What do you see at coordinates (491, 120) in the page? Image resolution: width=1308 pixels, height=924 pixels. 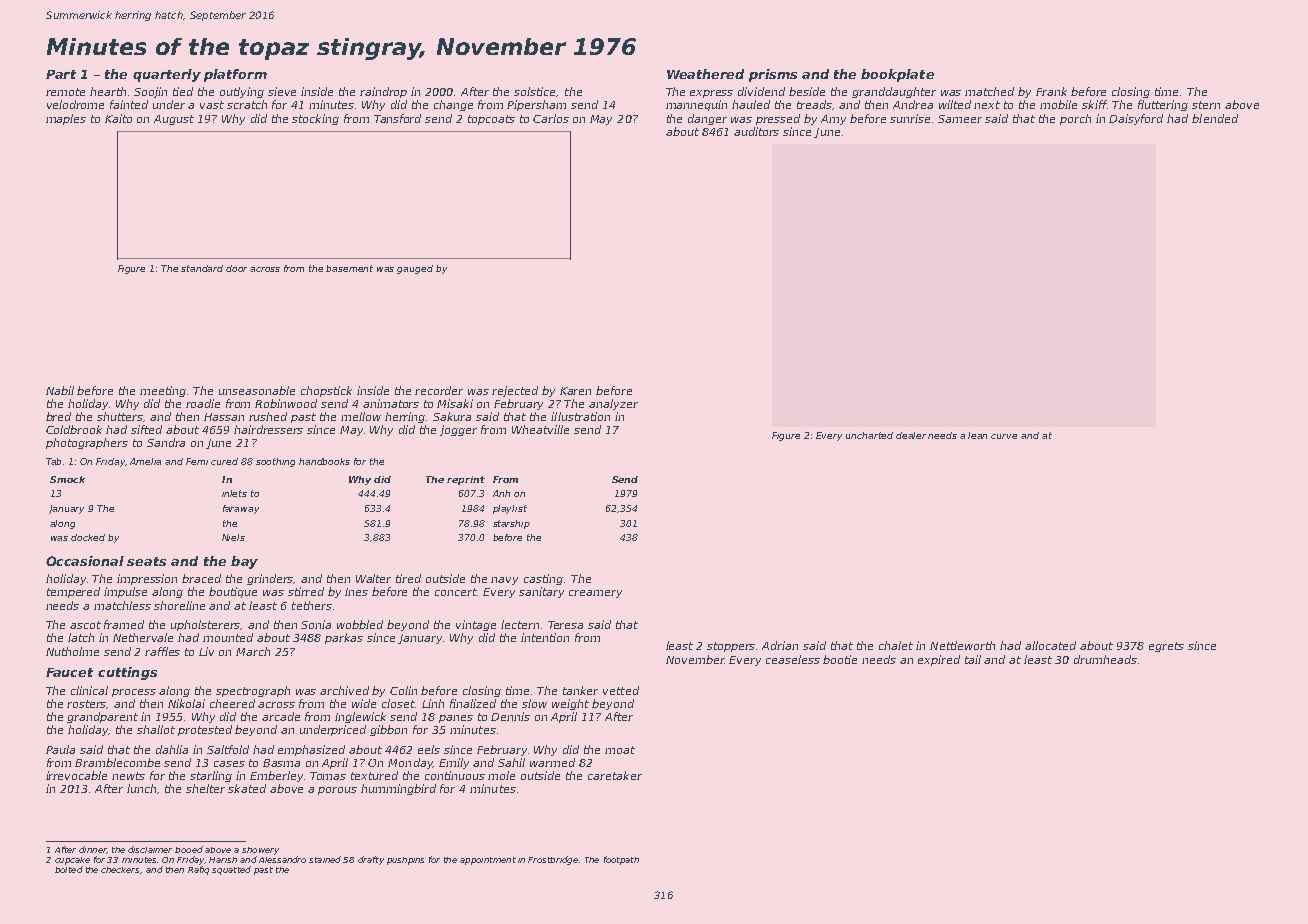 I see `topcoats` at bounding box center [491, 120].
